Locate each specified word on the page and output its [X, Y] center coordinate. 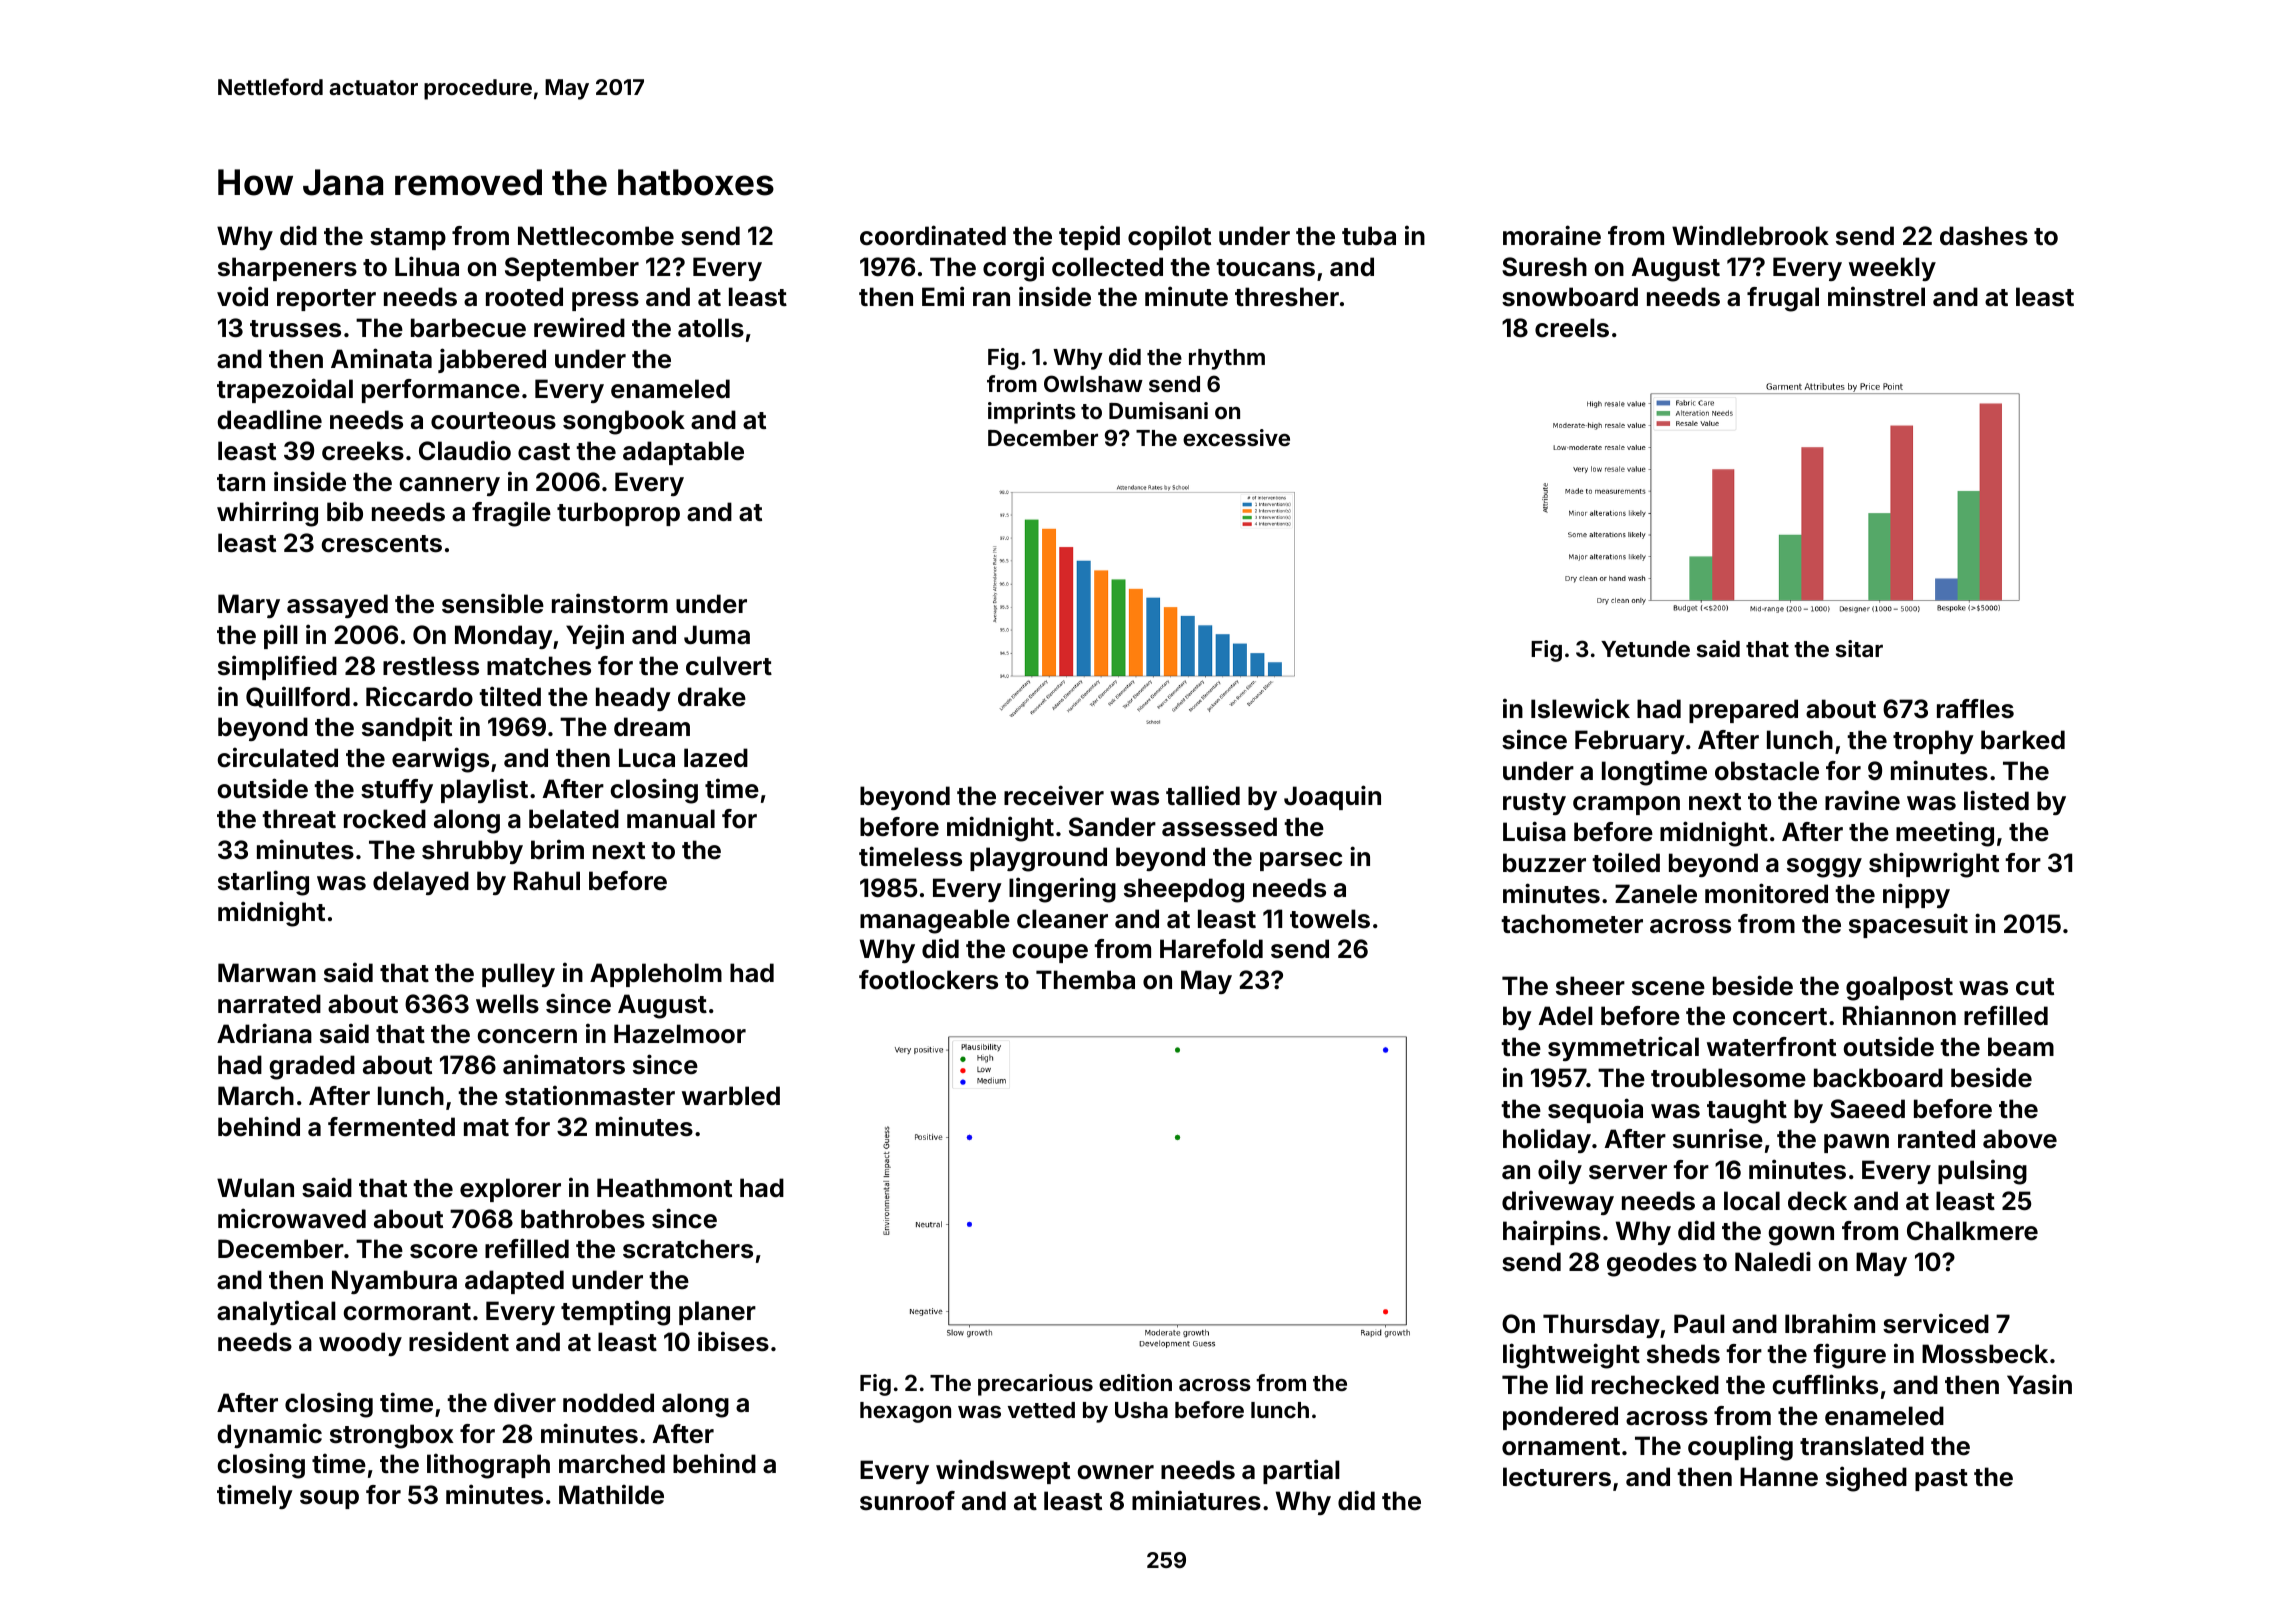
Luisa [1534, 831]
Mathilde [611, 1494]
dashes [1984, 236]
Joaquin [1332, 797]
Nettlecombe [596, 236]
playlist [484, 790]
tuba [1369, 236]
